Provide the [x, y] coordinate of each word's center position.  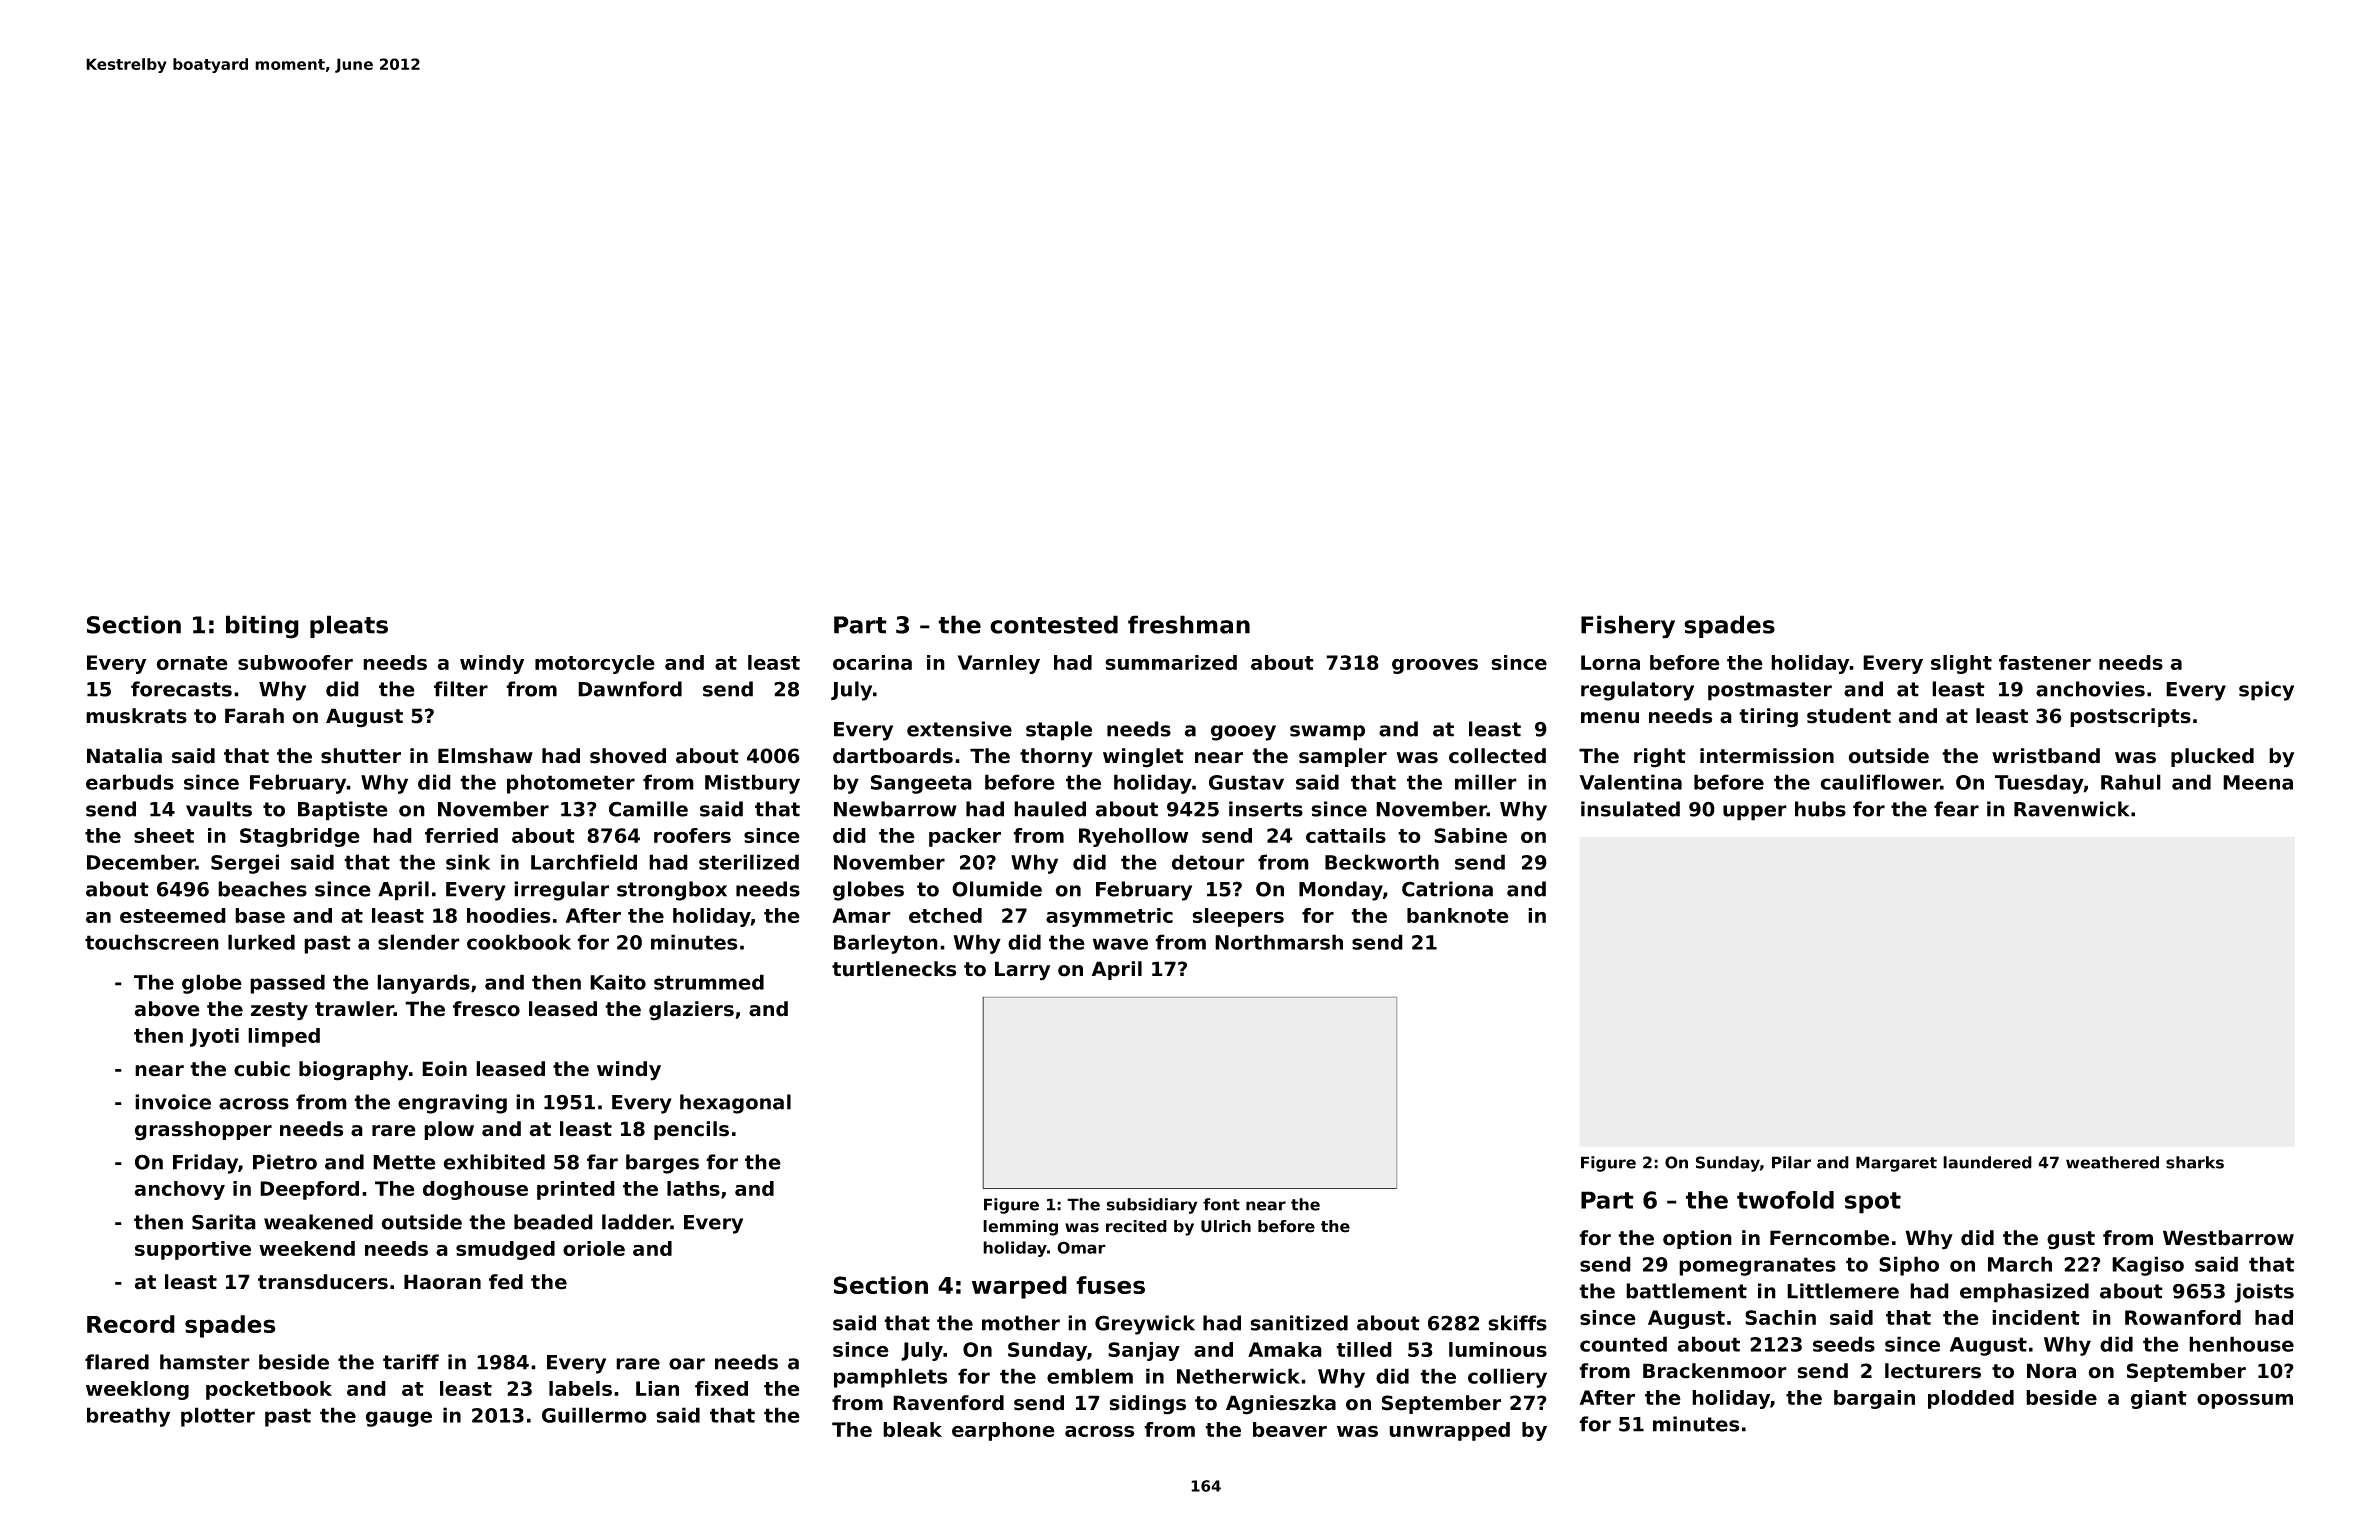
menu [1610, 718]
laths [693, 1188]
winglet [1143, 758]
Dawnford [630, 689]
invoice [173, 1102]
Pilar [1791, 1162]
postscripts [2130, 717]
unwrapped [1449, 1431]
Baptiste [343, 811]
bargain [1874, 1399]
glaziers [691, 1011]
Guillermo [594, 1415]
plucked [2212, 757]
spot [1873, 1203]
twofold [1785, 1200]
